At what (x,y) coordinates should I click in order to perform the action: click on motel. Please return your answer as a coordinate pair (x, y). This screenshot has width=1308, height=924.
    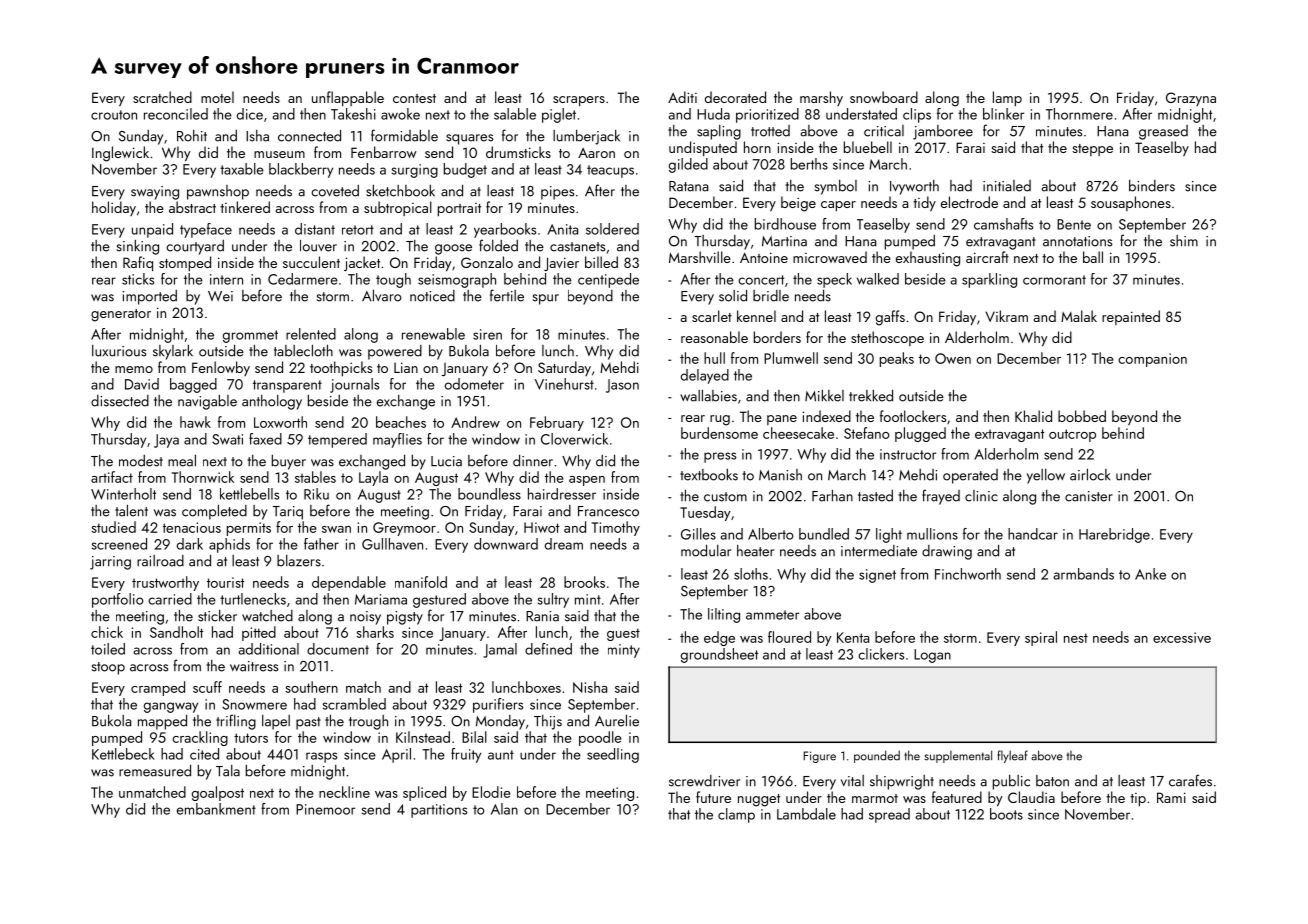
    Looking at the image, I should click on (217, 97).
